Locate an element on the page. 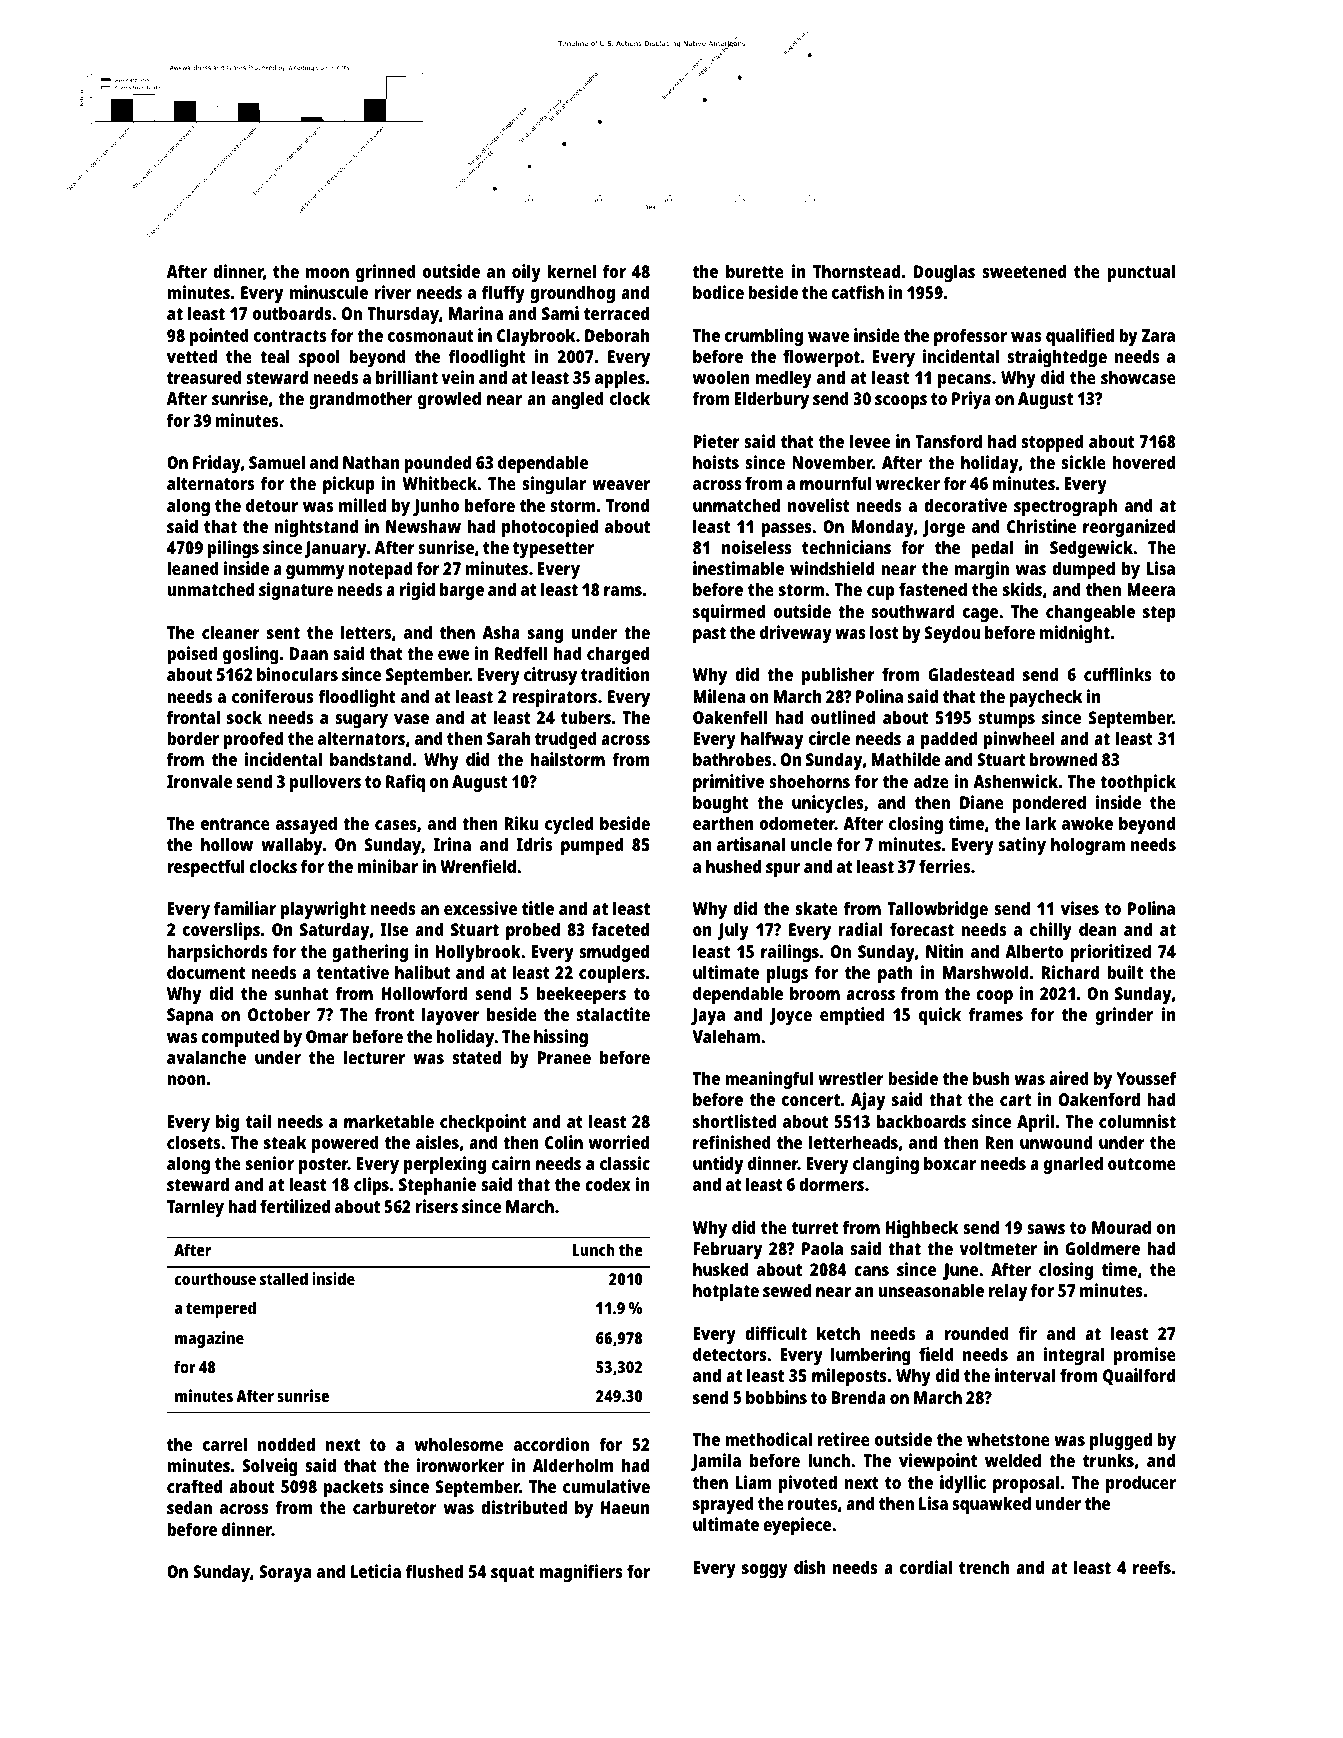 The height and width of the document is (1738, 1343). Soraya is located at coordinates (285, 1573).
